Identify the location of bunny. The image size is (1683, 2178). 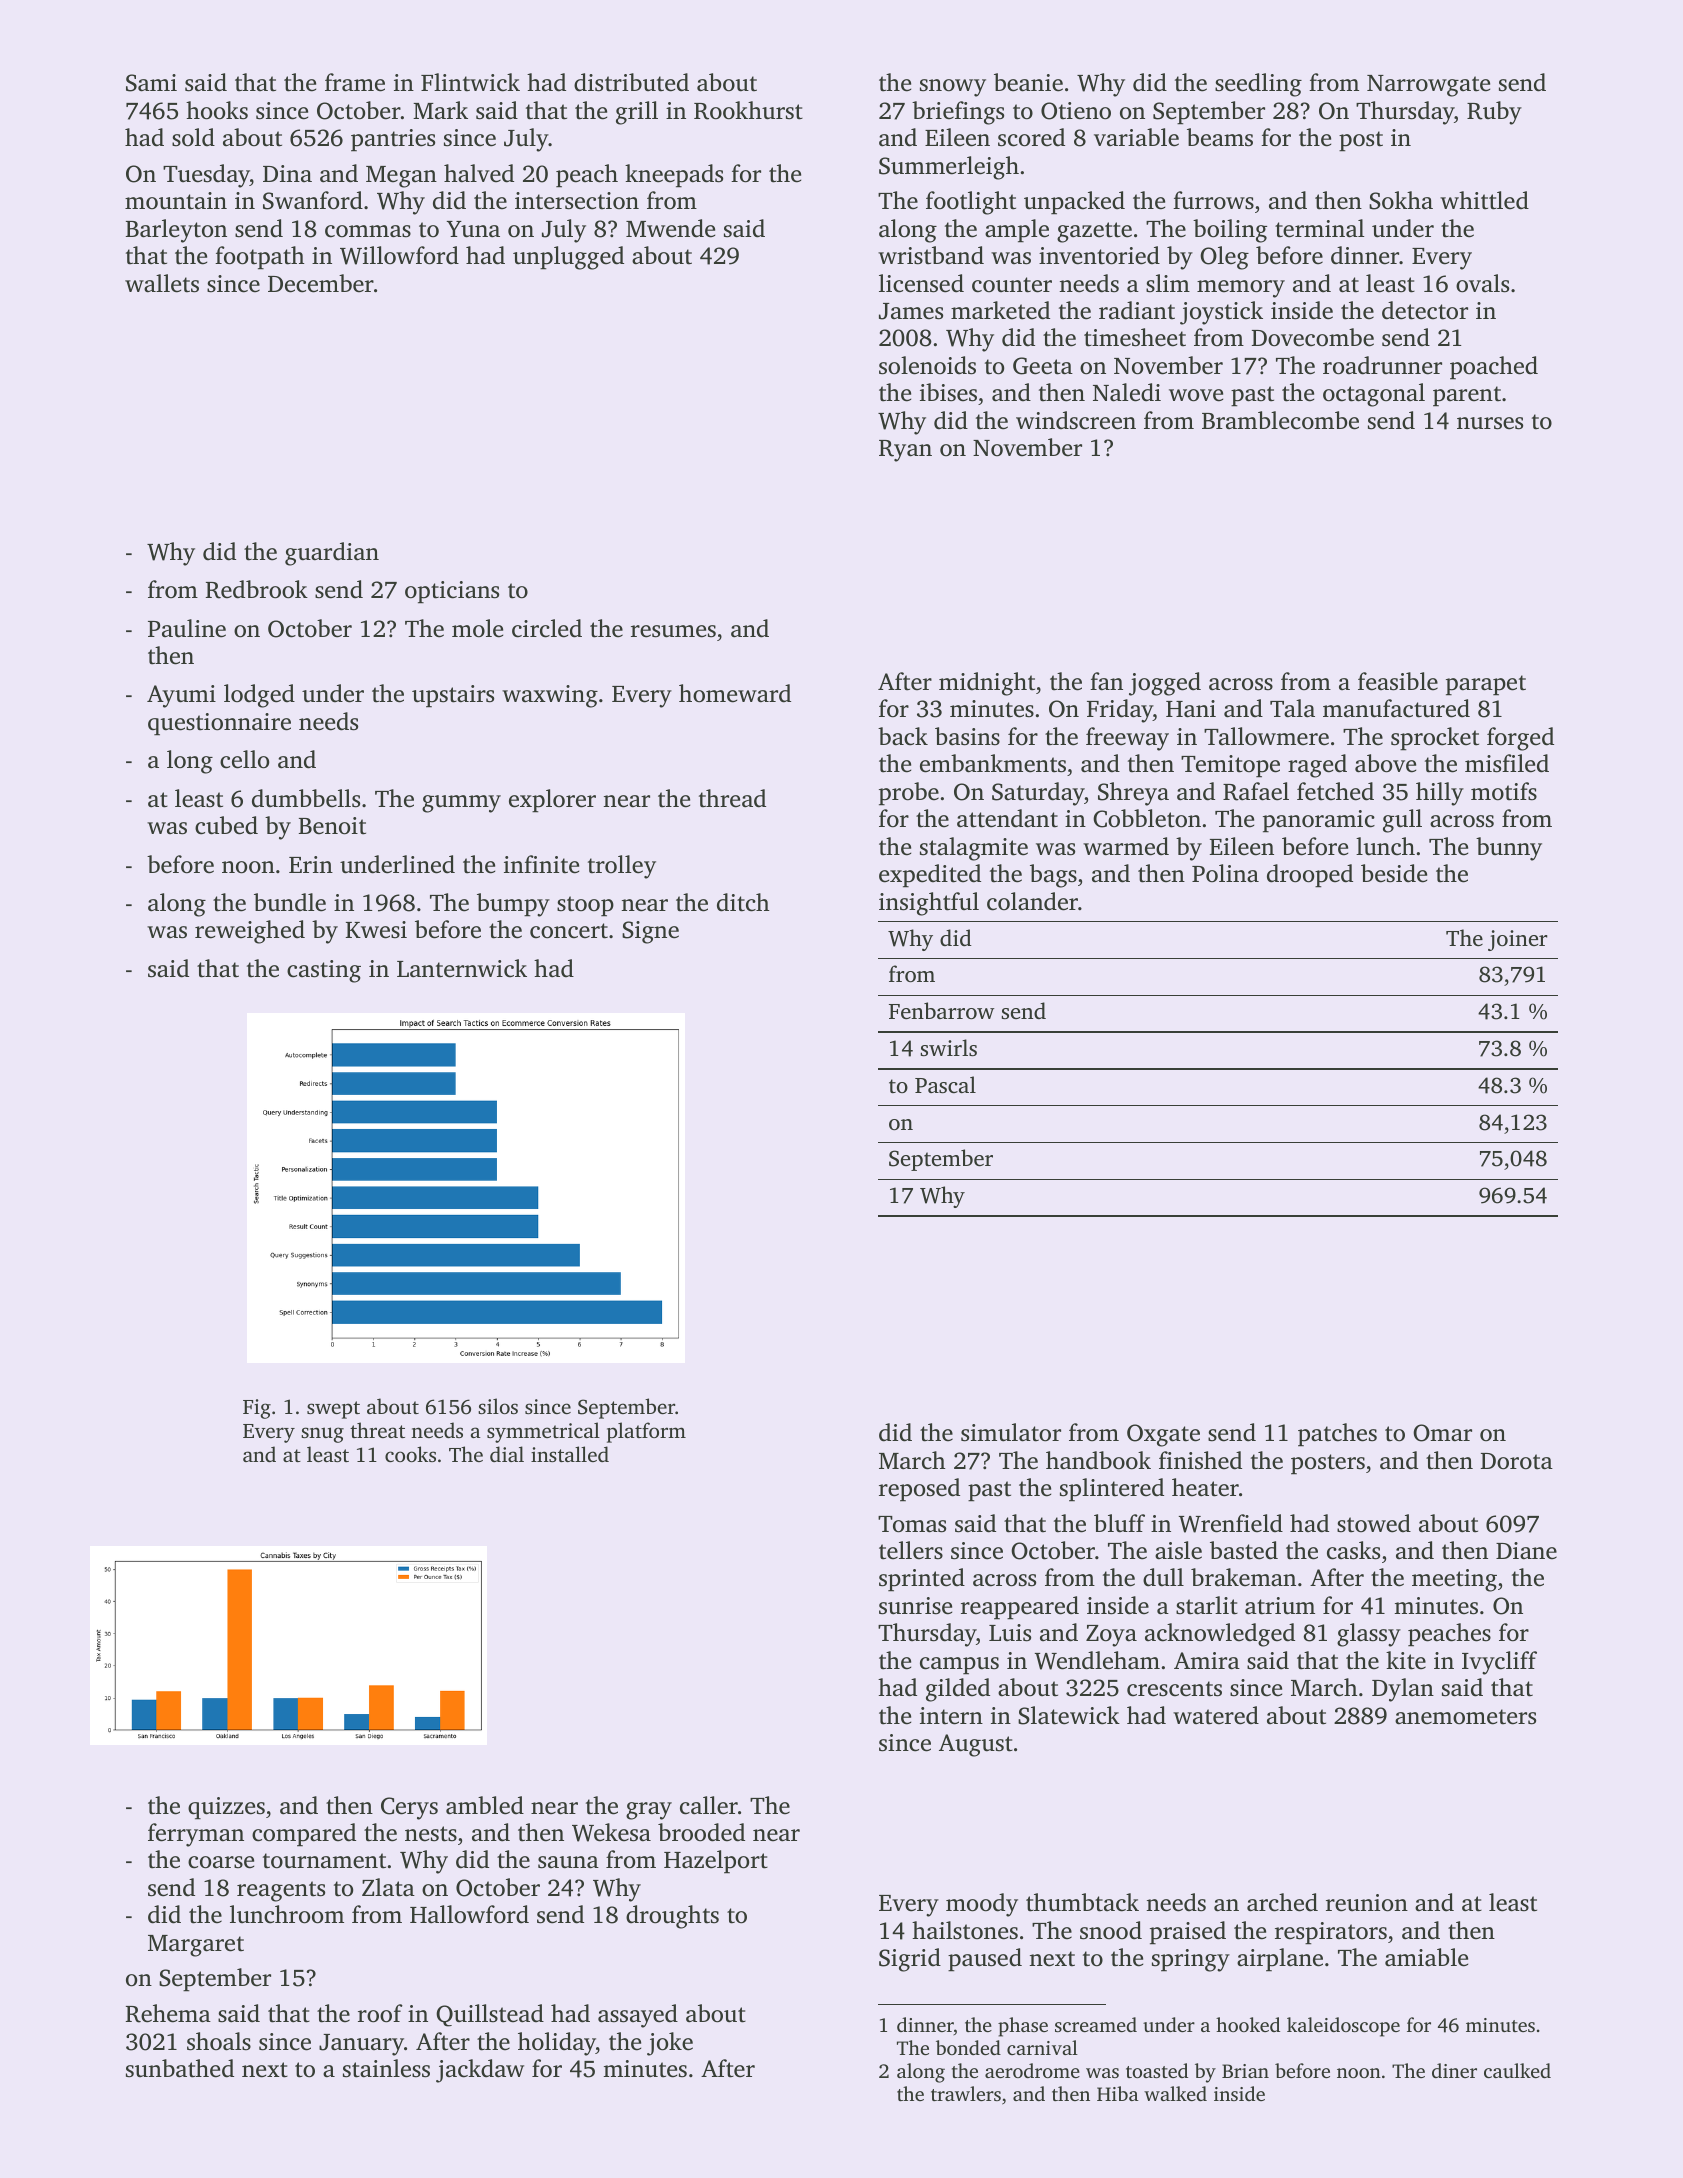
(1509, 849).
